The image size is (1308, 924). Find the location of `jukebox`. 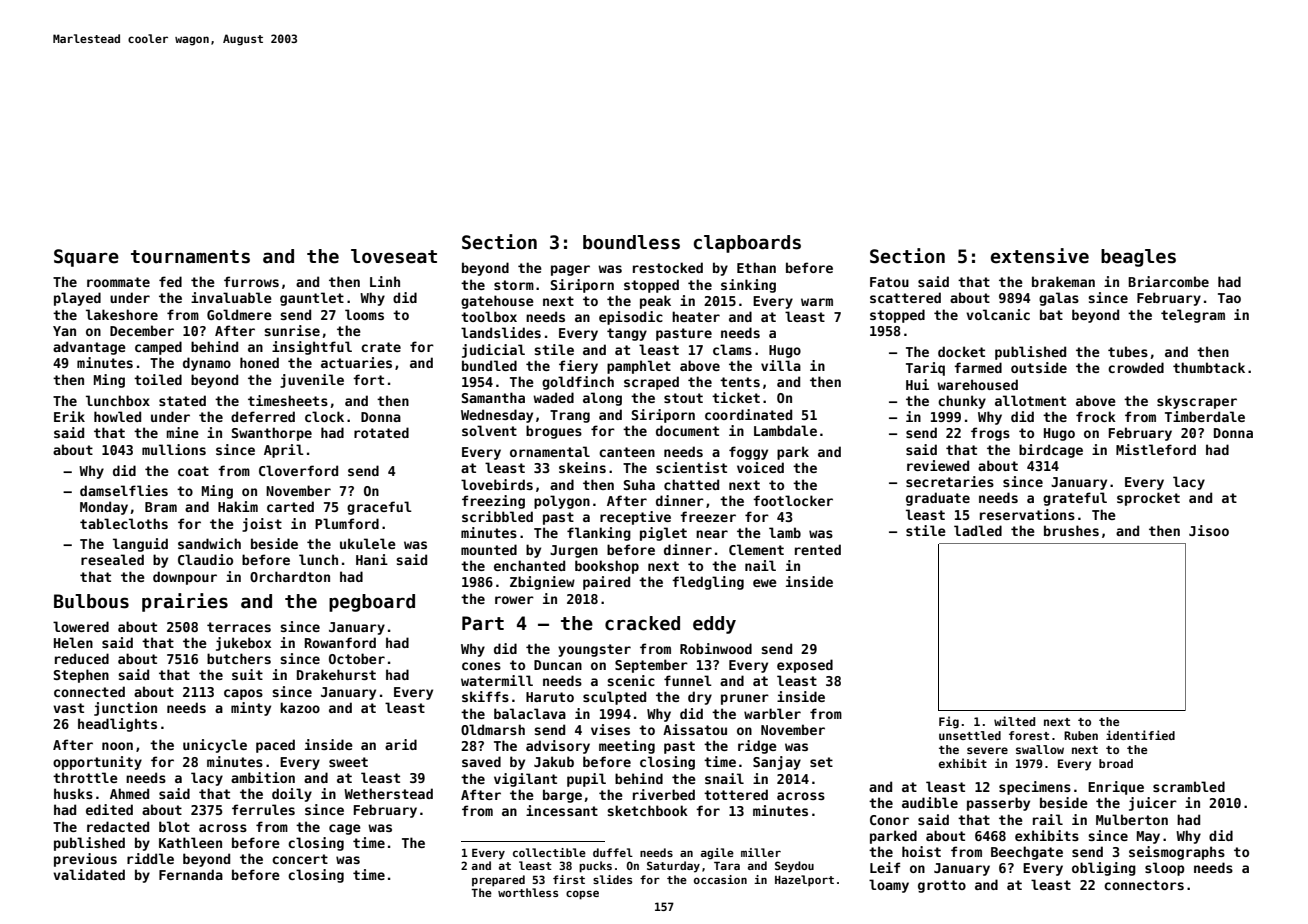

jukebox is located at coordinates (243, 644).
